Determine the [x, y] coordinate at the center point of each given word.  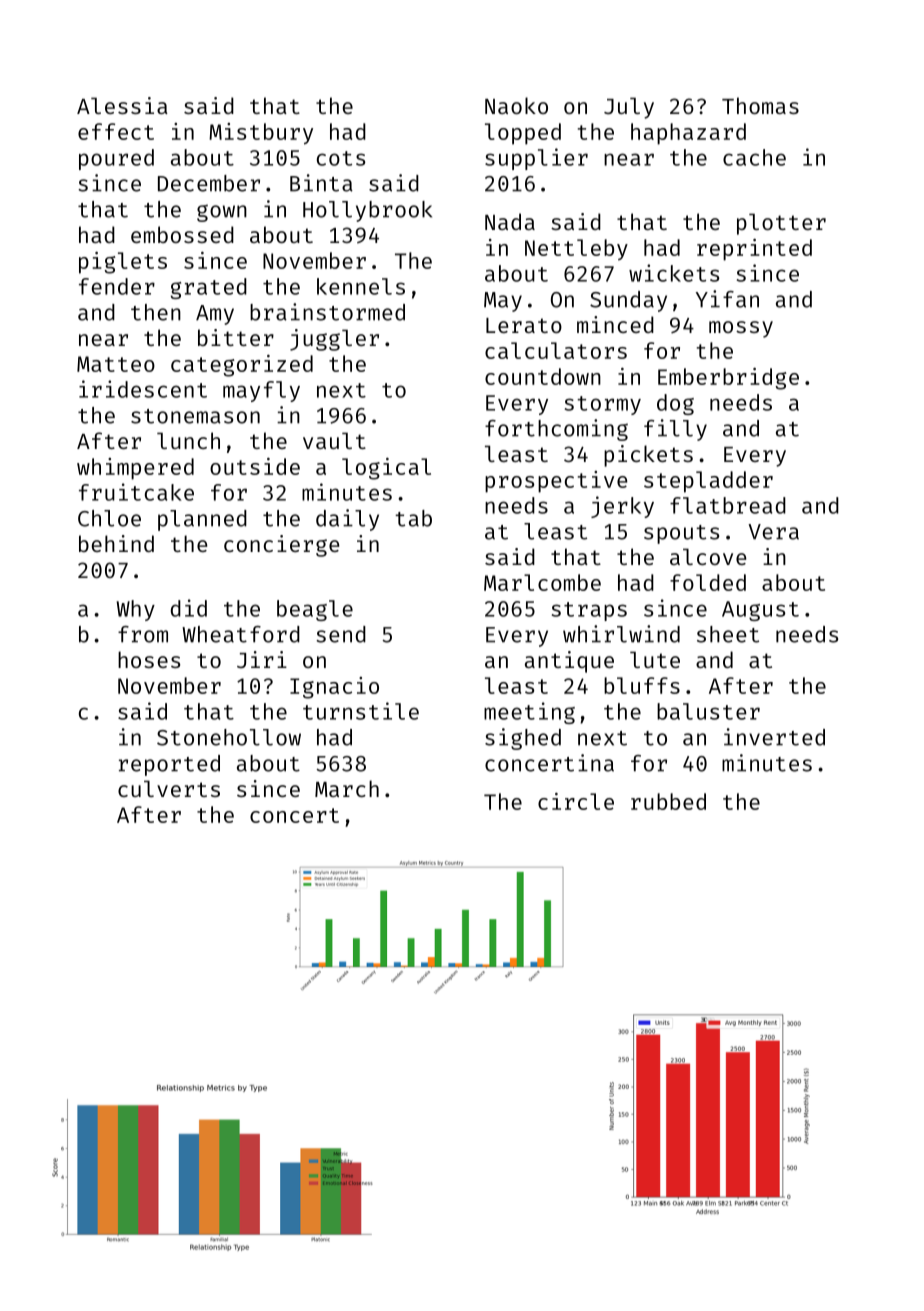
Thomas [760, 105]
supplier [536, 159]
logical [386, 469]
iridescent [143, 389]
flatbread [728, 505]
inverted [774, 737]
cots [341, 158]
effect [116, 131]
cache [754, 157]
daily [347, 520]
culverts [169, 788]
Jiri [262, 659]
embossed [182, 234]
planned [202, 520]
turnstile [361, 711]
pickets [648, 456]
